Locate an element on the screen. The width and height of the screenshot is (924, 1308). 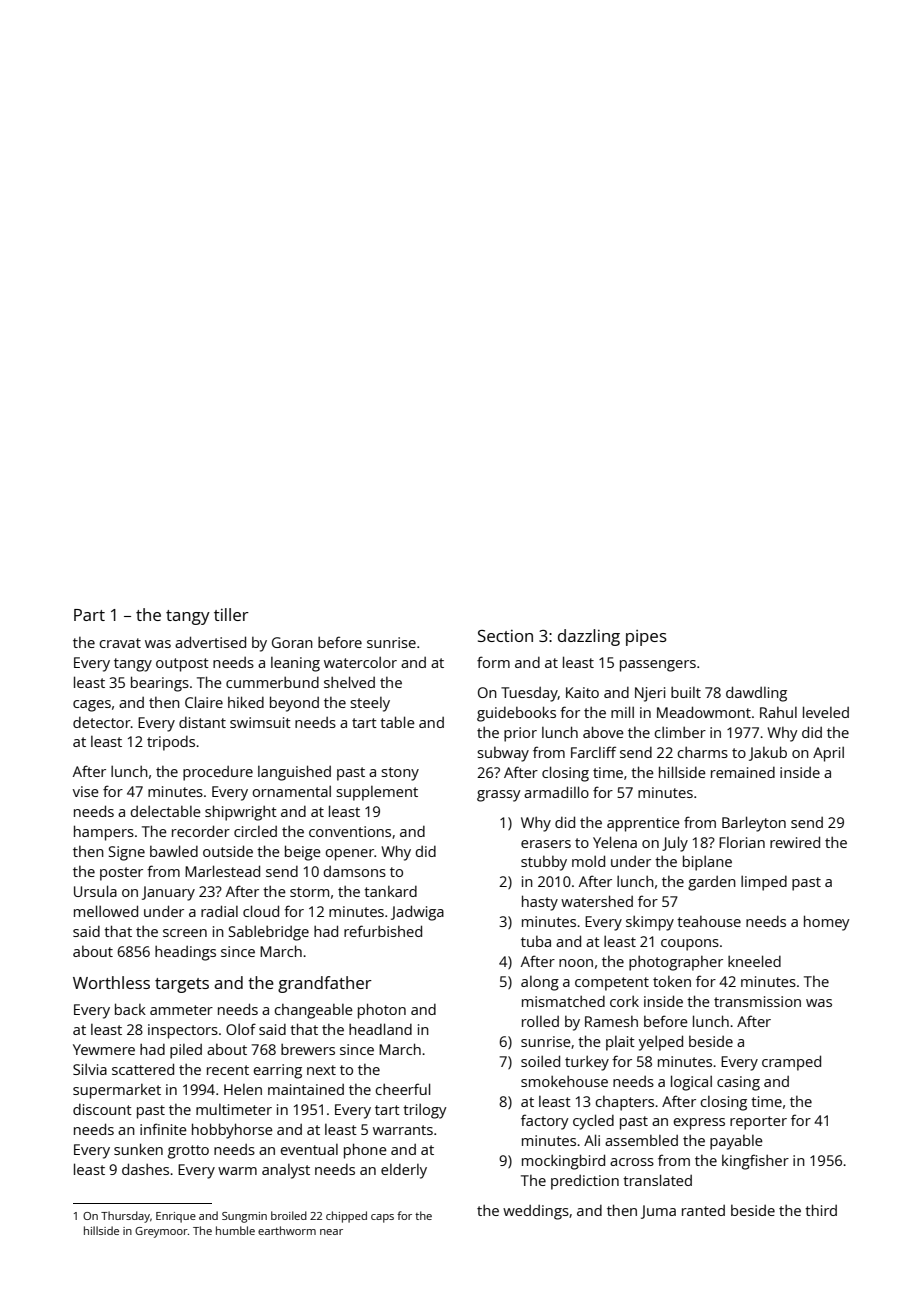
Ursula is located at coordinates (95, 891).
